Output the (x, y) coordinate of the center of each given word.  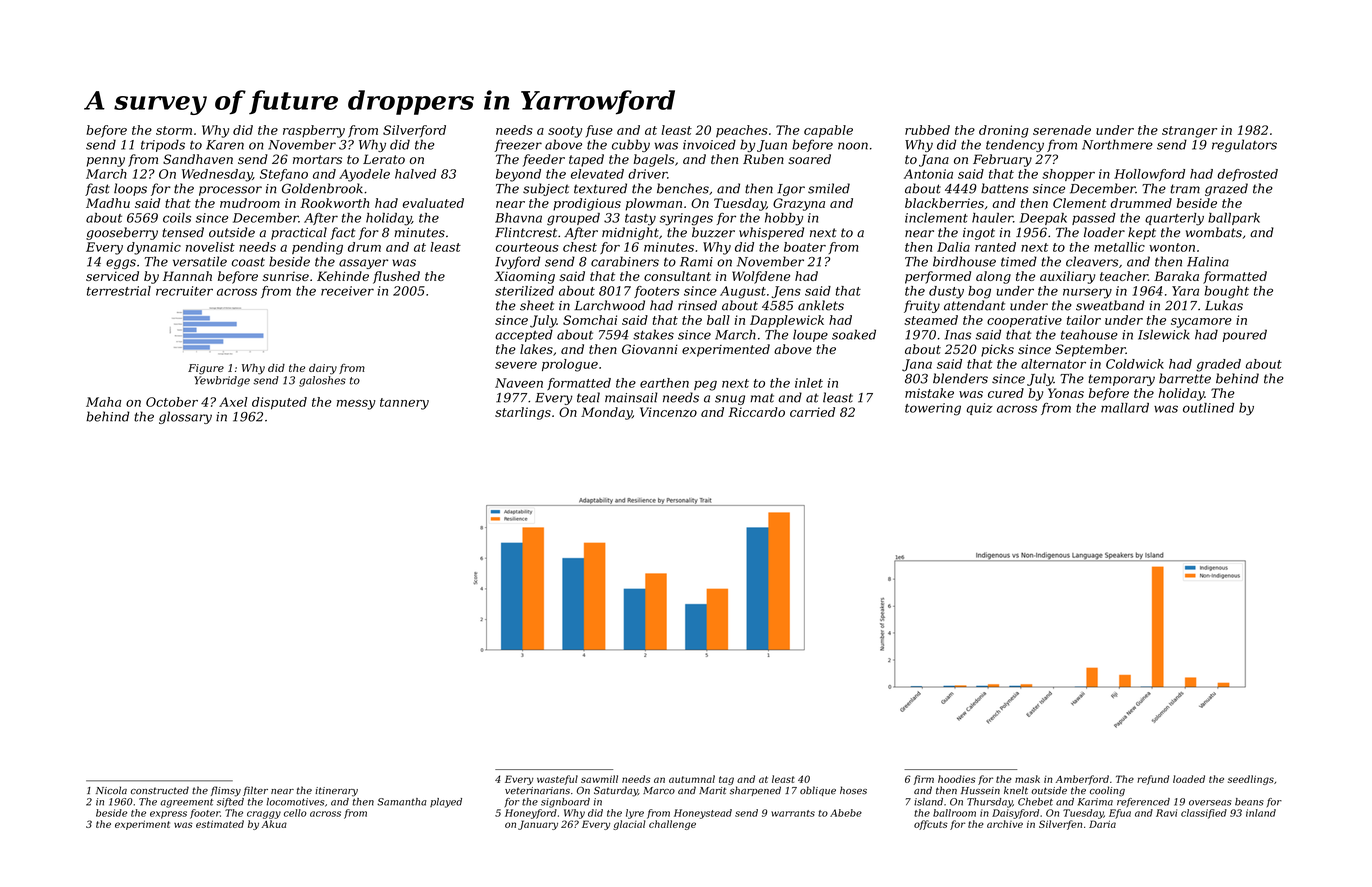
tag (726, 780)
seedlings (1251, 780)
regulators (1244, 145)
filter (255, 791)
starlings (523, 413)
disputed (279, 403)
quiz (979, 409)
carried (812, 412)
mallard (1125, 408)
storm (174, 130)
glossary (185, 417)
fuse (599, 131)
